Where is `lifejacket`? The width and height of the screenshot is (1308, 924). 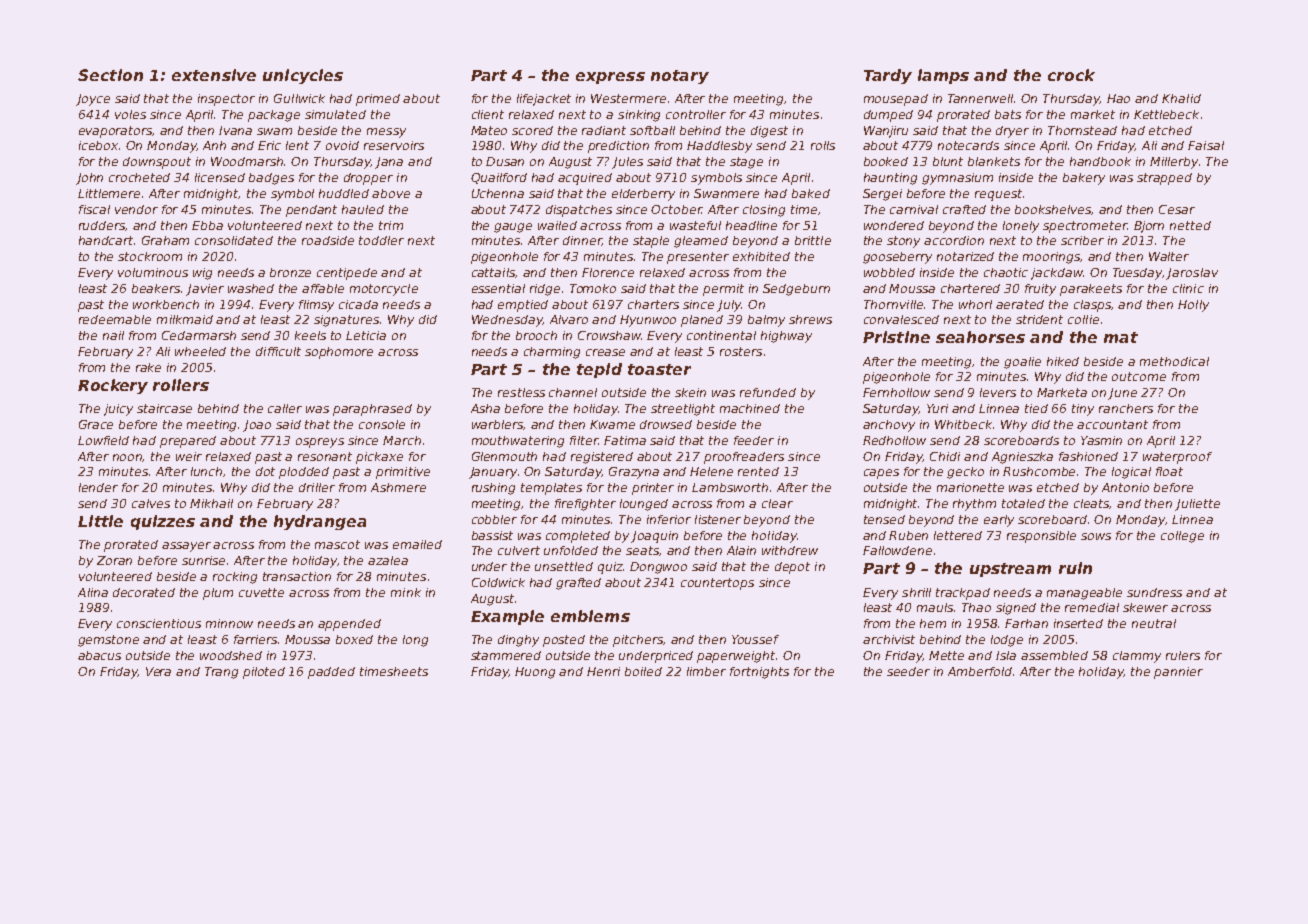 lifejacket is located at coordinates (544, 100).
